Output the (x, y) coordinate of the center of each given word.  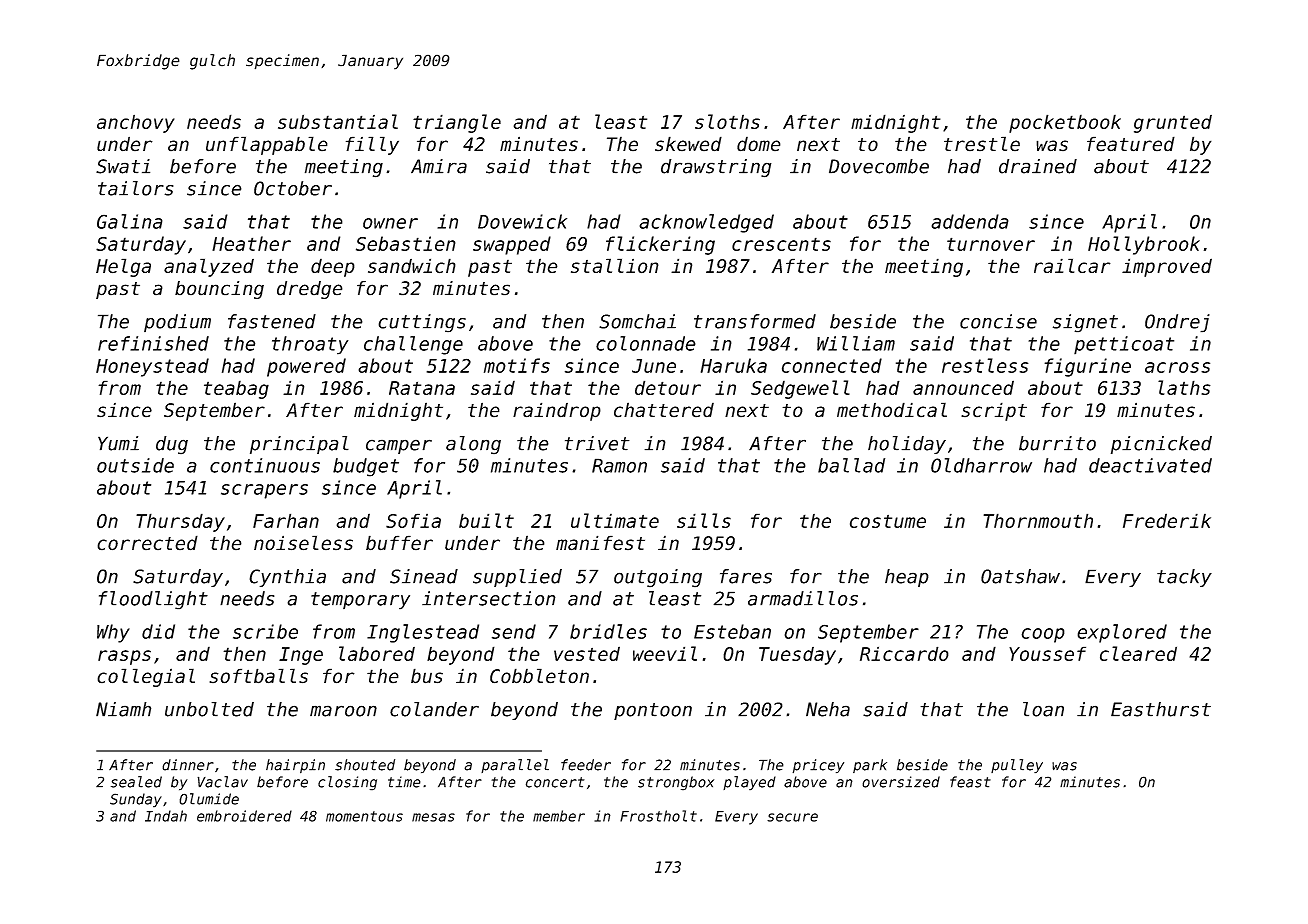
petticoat (1124, 345)
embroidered (244, 816)
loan (1043, 709)
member (559, 816)
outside (135, 465)
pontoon (653, 711)
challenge (413, 345)
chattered (664, 410)
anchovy (136, 123)
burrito (1057, 443)
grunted (1173, 124)
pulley (1017, 766)
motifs (517, 365)
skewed (688, 144)
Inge (301, 656)
